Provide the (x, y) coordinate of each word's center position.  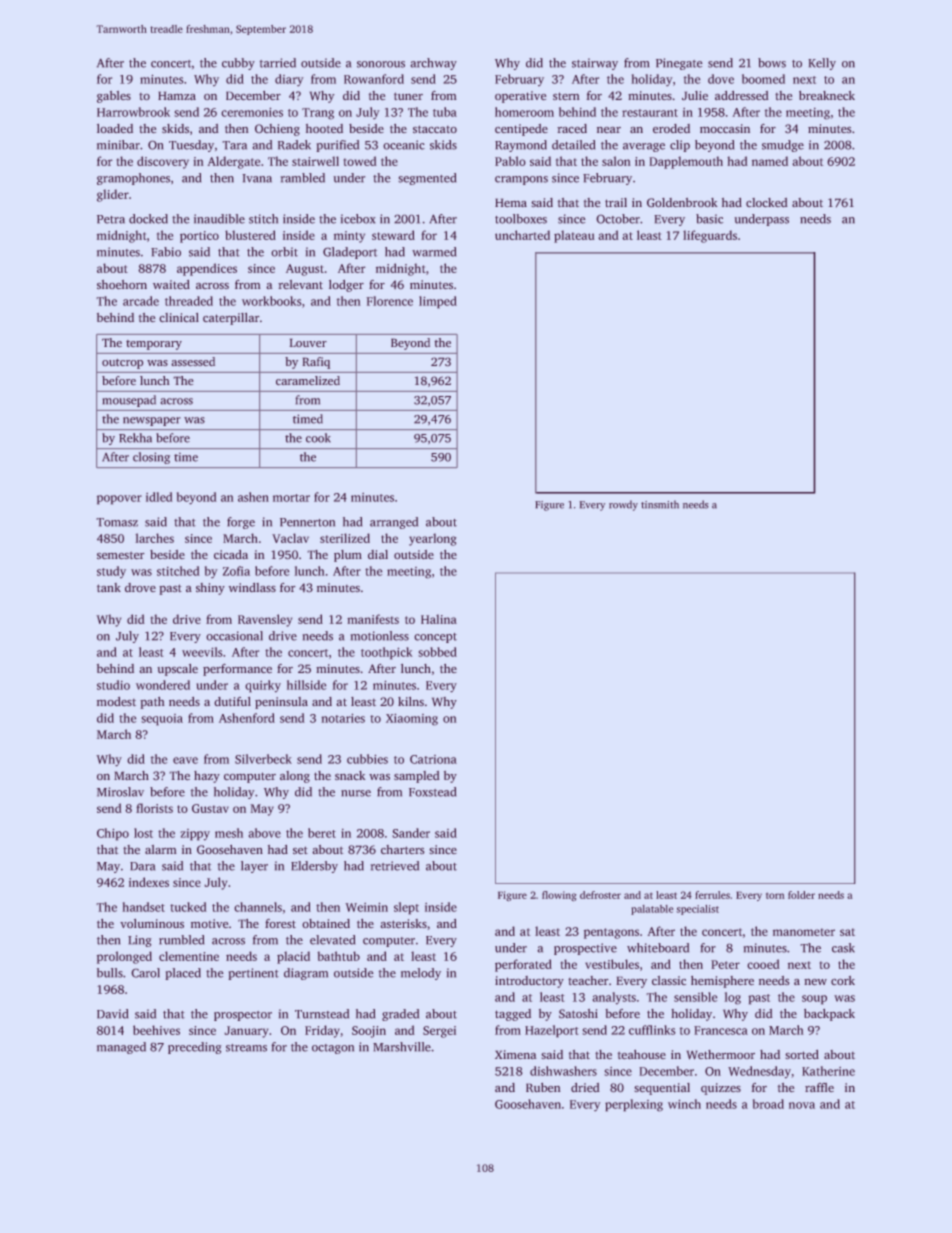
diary (289, 80)
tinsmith (660, 504)
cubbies (367, 759)
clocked (767, 203)
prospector (243, 1016)
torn (775, 895)
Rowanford (374, 79)
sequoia (162, 720)
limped (438, 302)
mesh (229, 833)
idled (159, 497)
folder (801, 895)
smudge (783, 146)
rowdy (623, 505)
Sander (411, 833)
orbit (284, 252)
